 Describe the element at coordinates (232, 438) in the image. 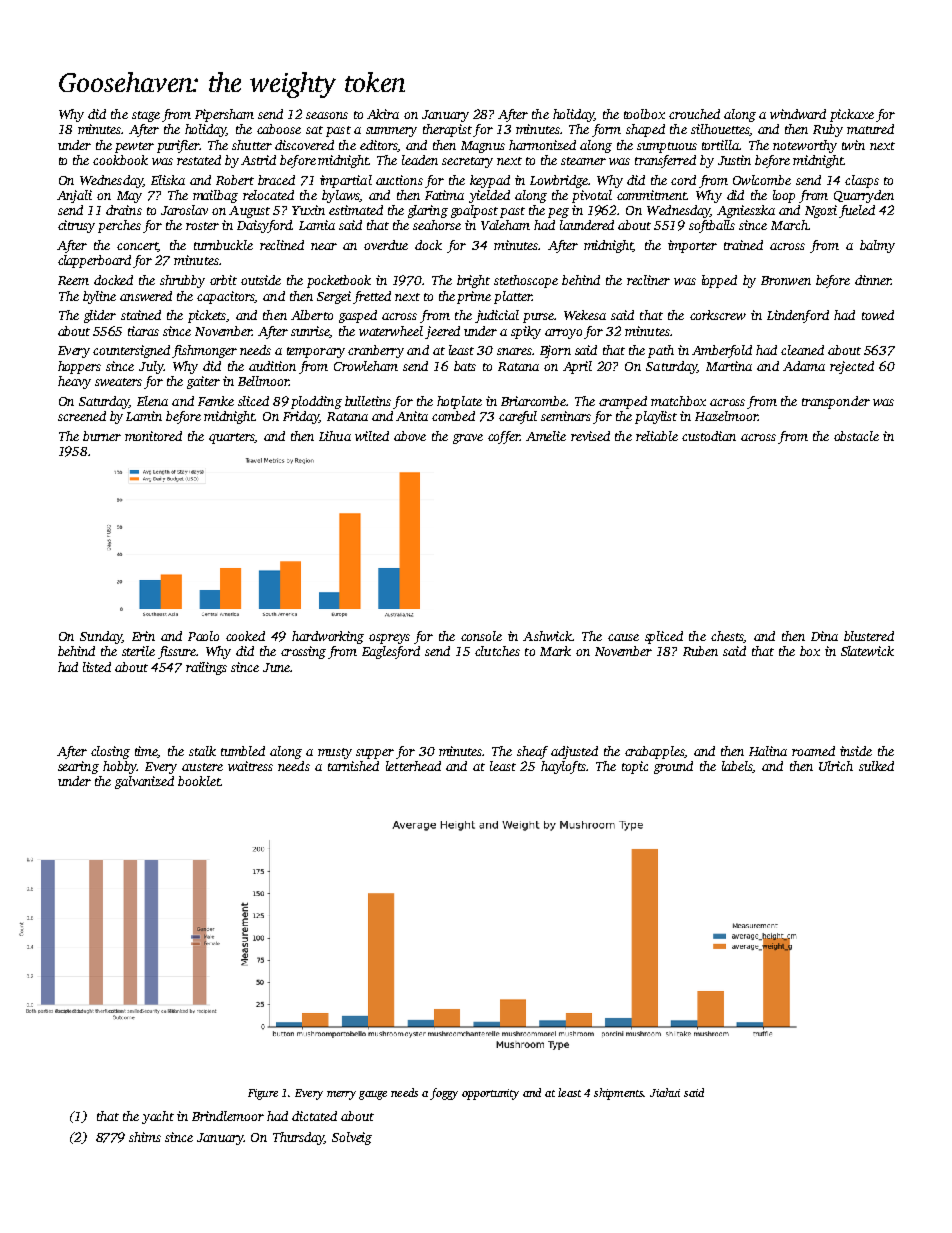

I see `quarters` at that location.
